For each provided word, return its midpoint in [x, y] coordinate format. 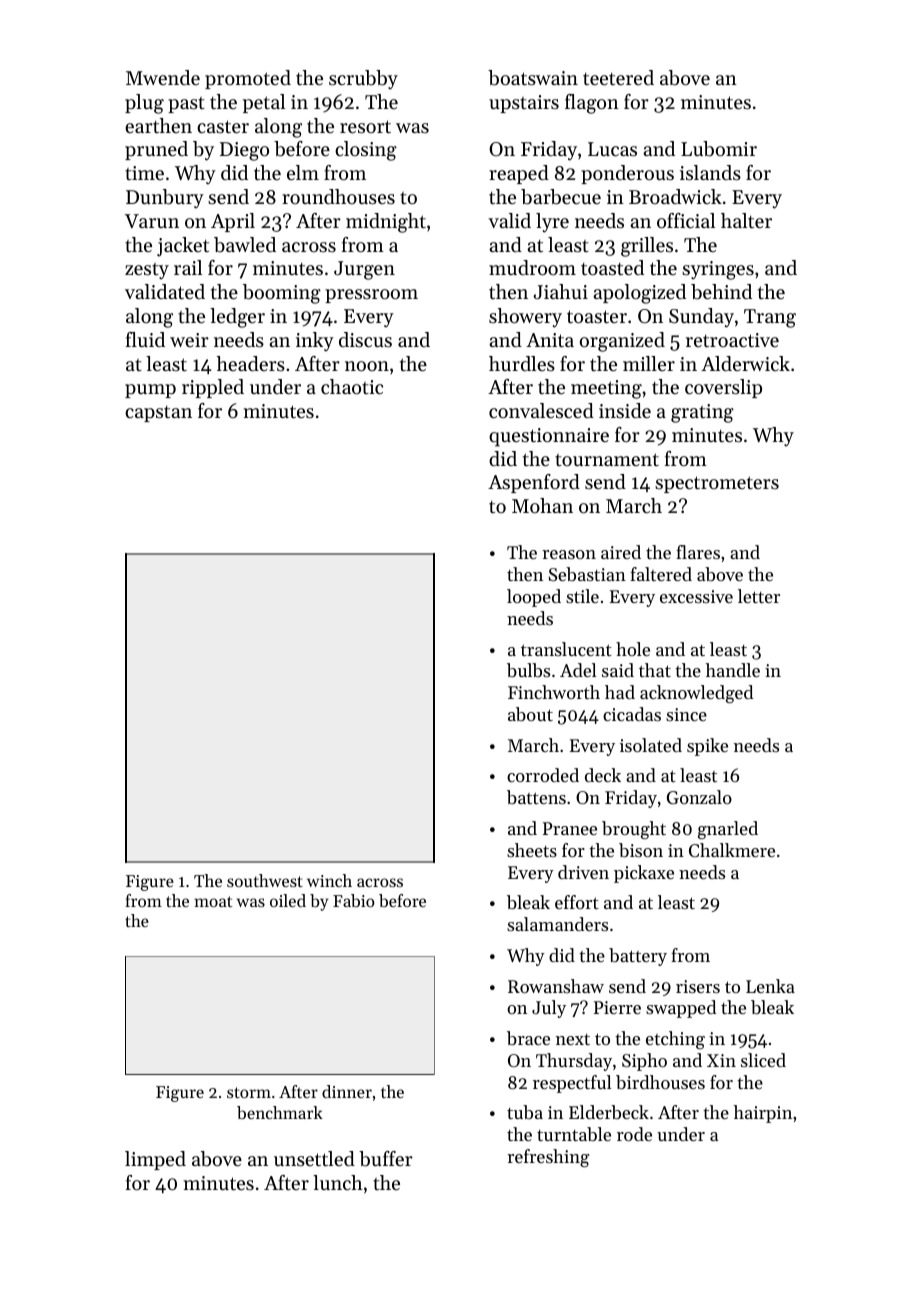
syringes [718, 270]
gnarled [728, 830]
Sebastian [587, 574]
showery [525, 318]
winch [329, 880]
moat [213, 901]
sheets [532, 850]
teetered [618, 78]
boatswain [533, 78]
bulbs [528, 670]
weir [189, 340]
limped [155, 1160]
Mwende [163, 77]
